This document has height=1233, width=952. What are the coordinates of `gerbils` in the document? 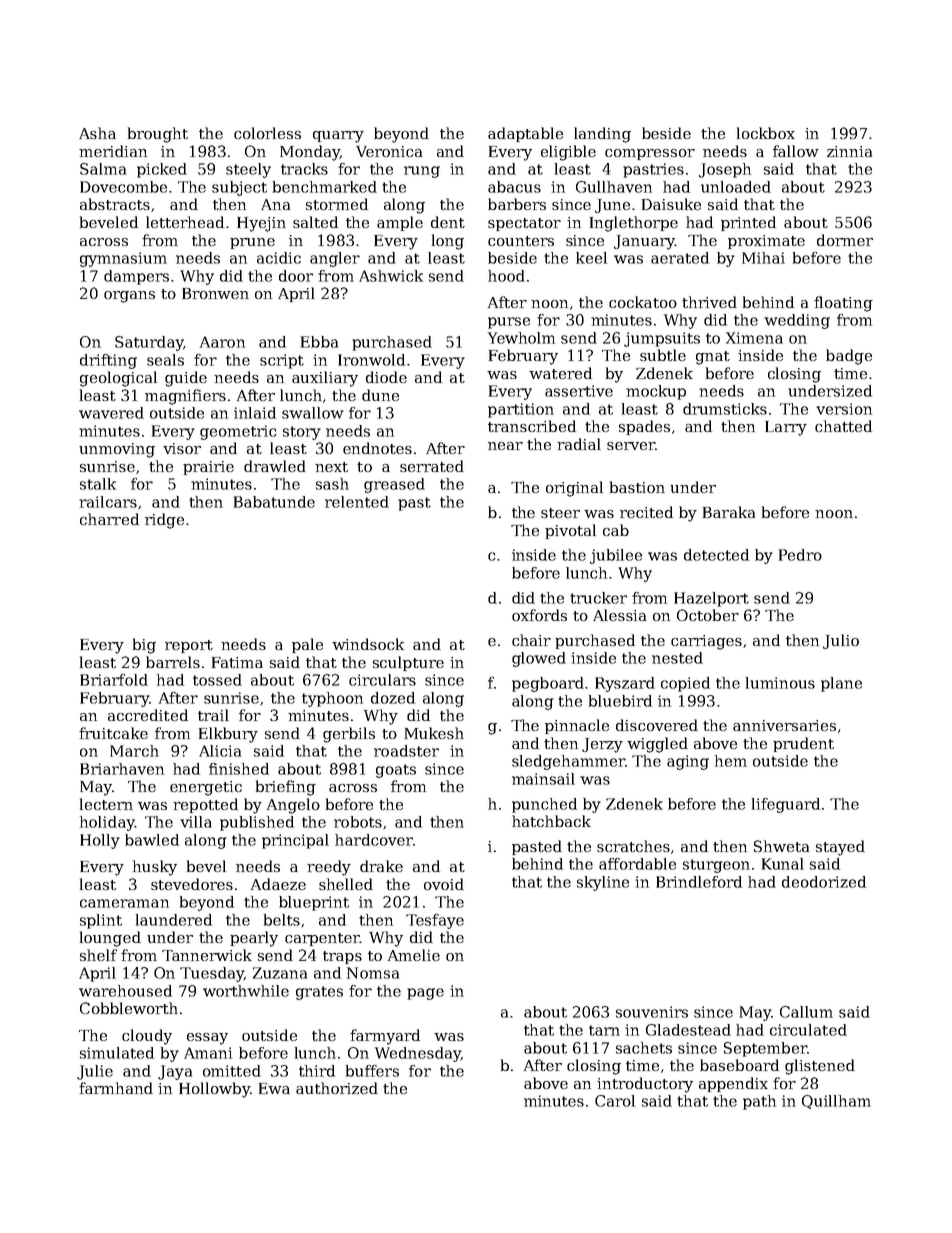 It's located at (349, 735).
